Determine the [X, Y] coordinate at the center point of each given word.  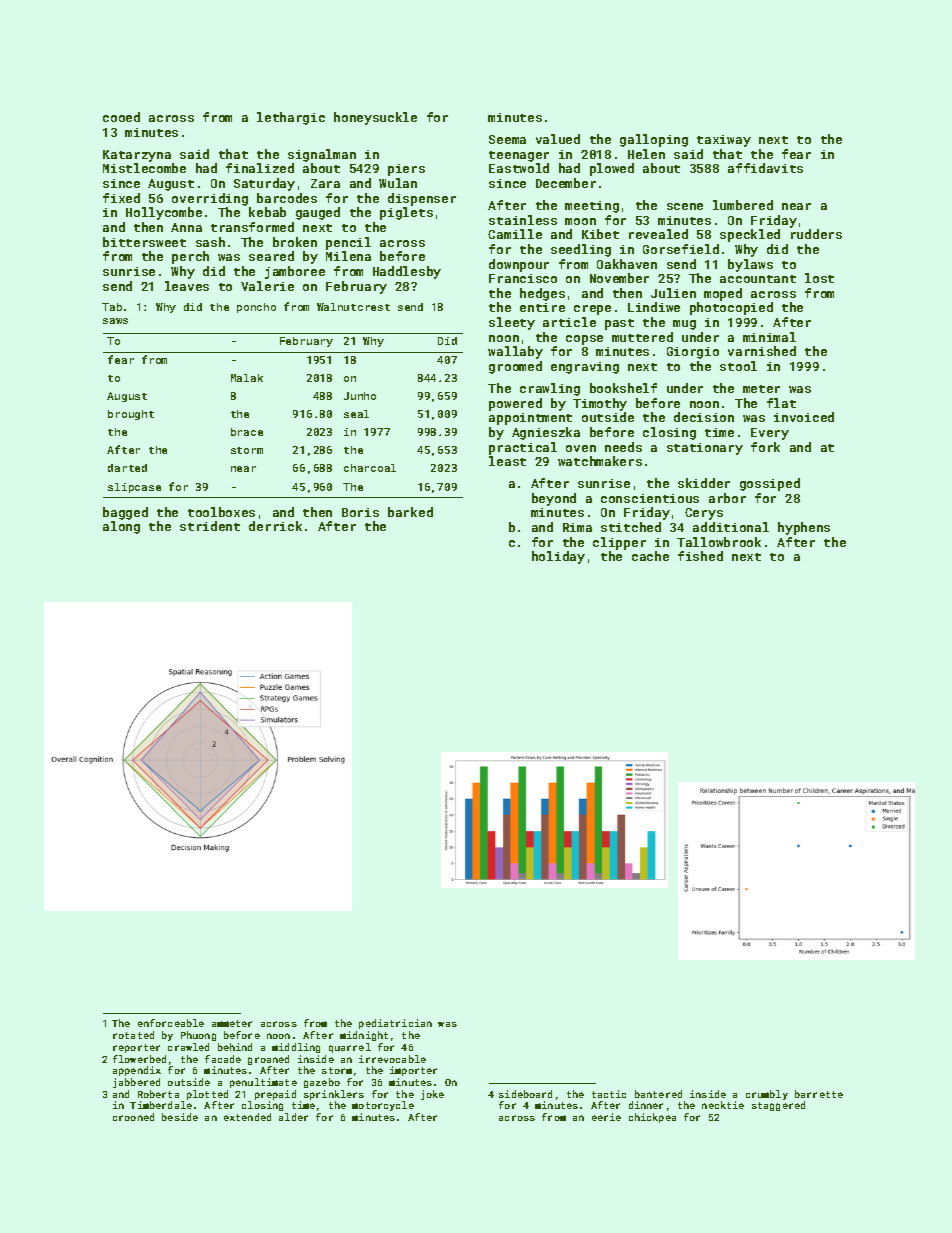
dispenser [422, 199]
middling [296, 1048]
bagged [125, 513]
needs [623, 447]
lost [819, 278]
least [507, 461]
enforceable [171, 1023]
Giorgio [693, 353]
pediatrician [395, 1024]
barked [410, 512]
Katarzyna [137, 156]
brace [247, 432]
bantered [658, 1094]
